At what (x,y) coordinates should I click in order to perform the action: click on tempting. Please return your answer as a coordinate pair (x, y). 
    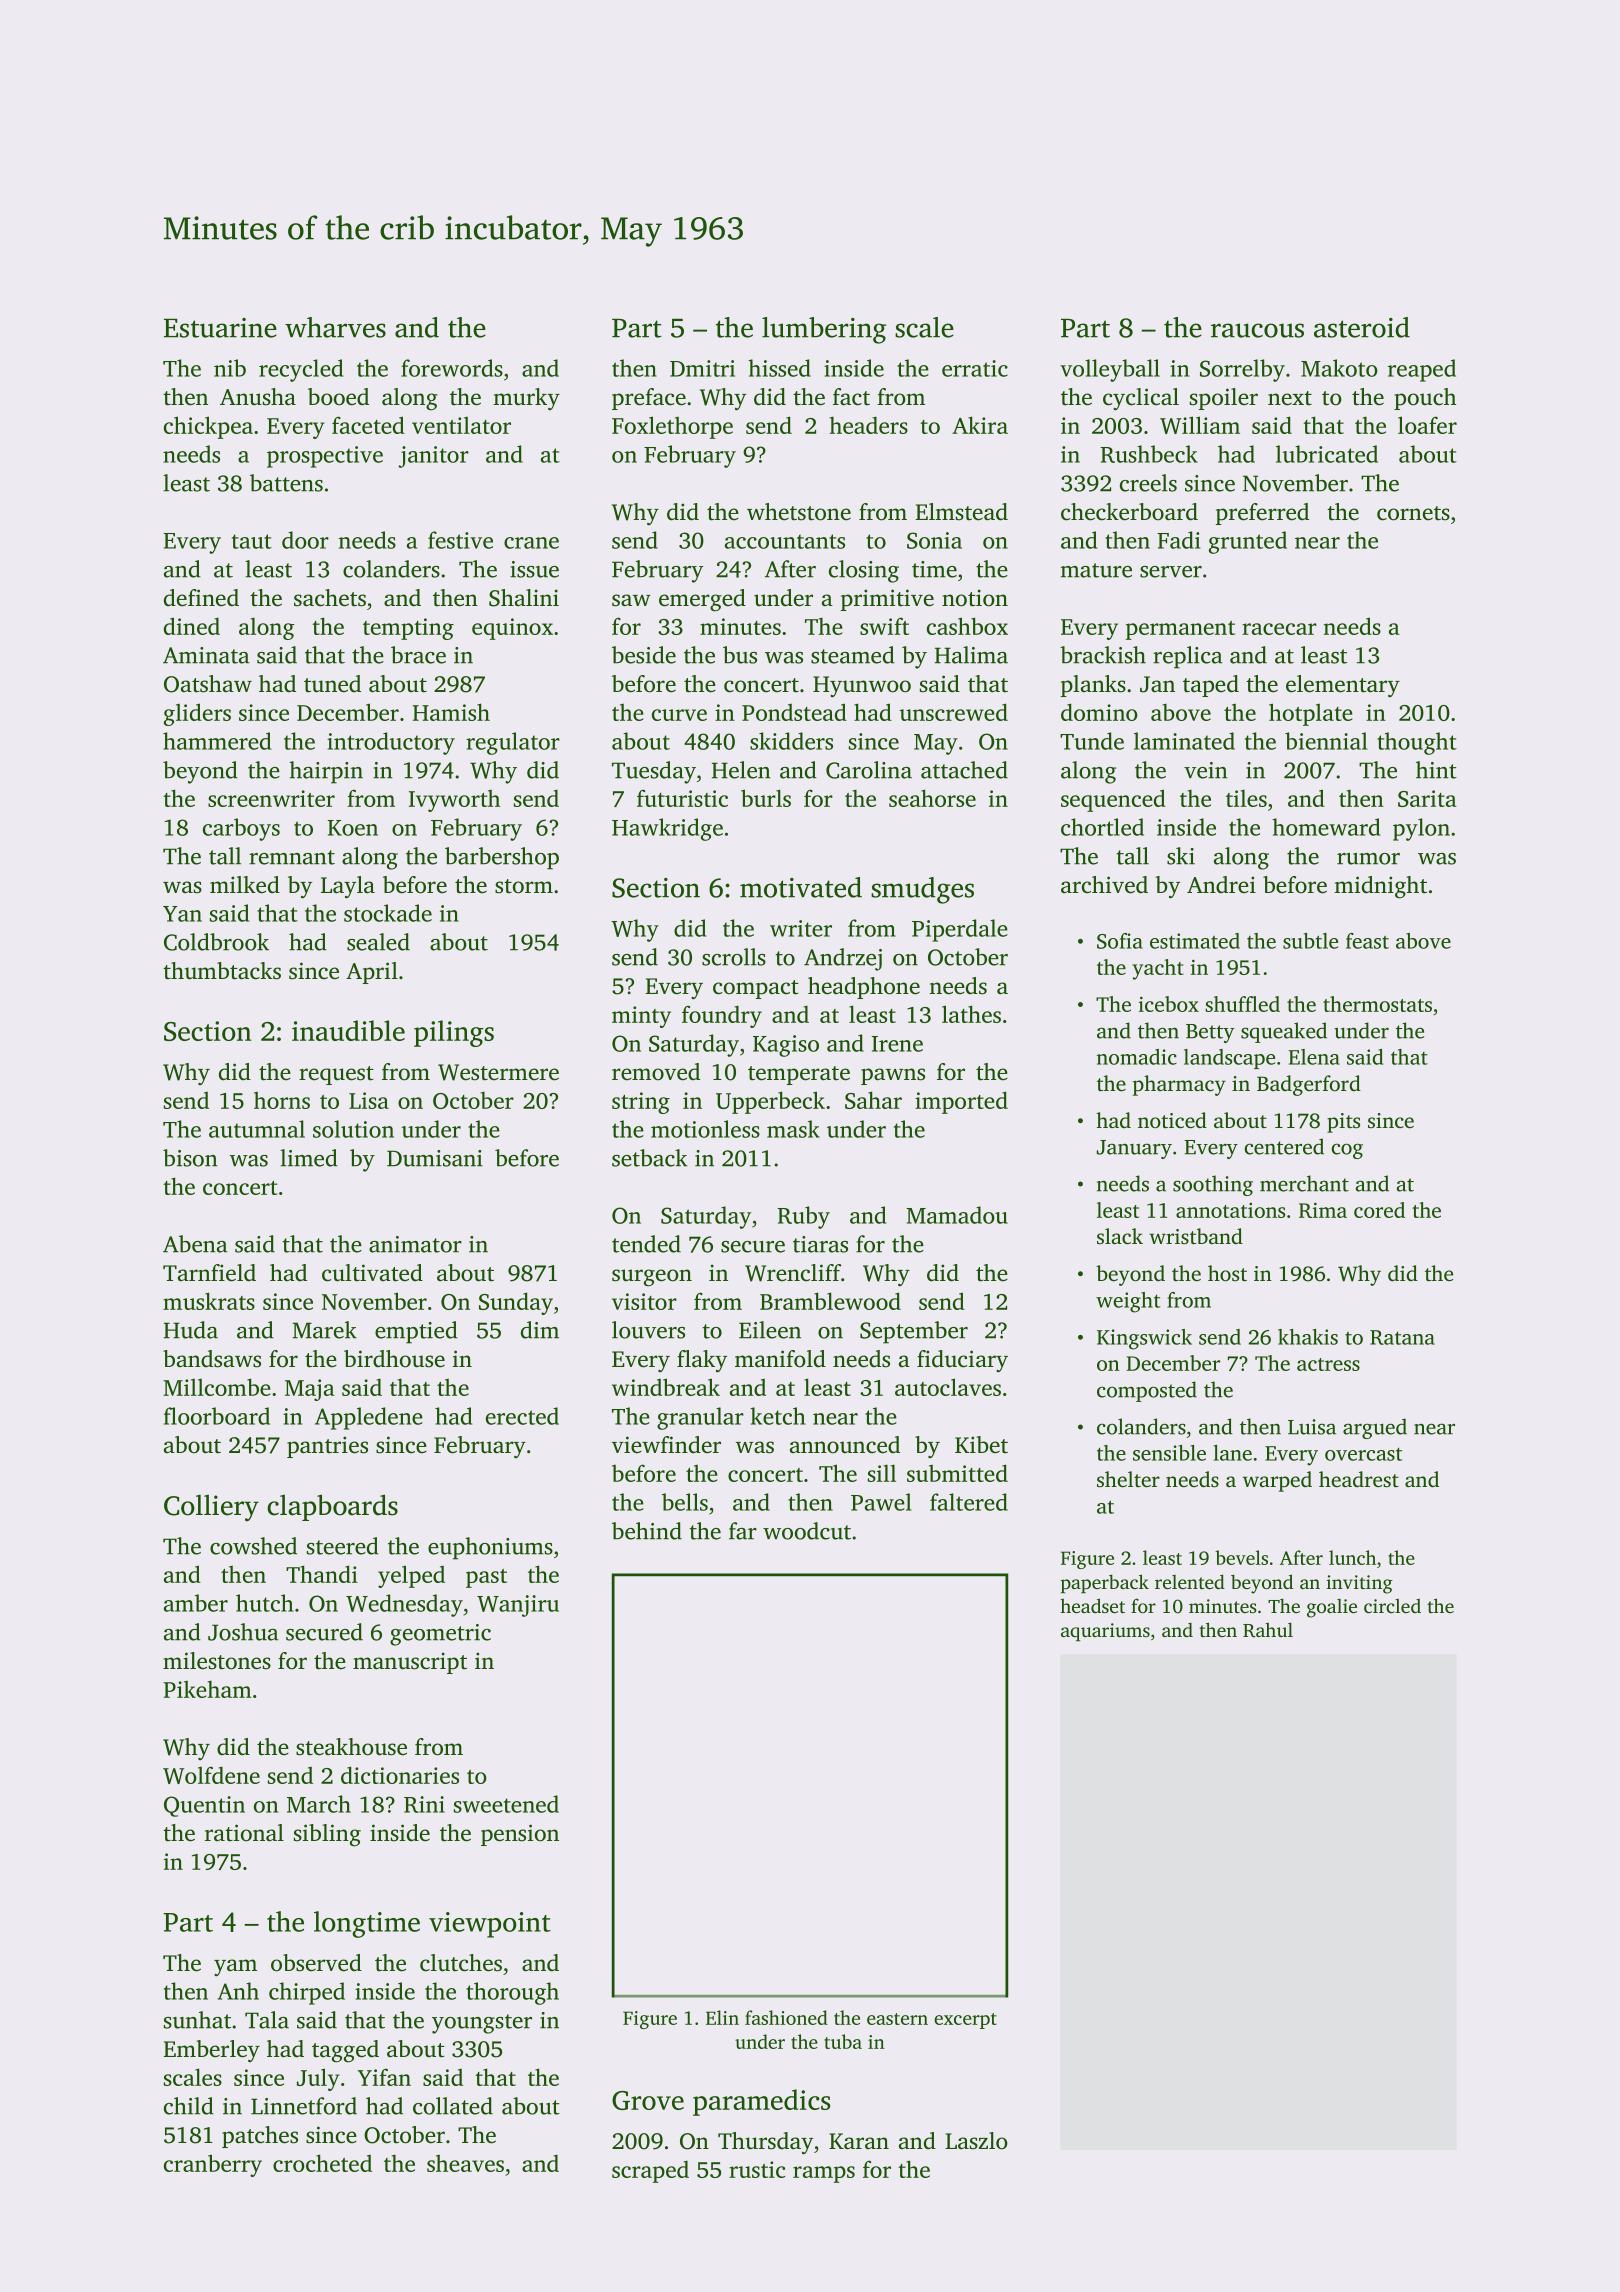
    Looking at the image, I should click on (408, 629).
